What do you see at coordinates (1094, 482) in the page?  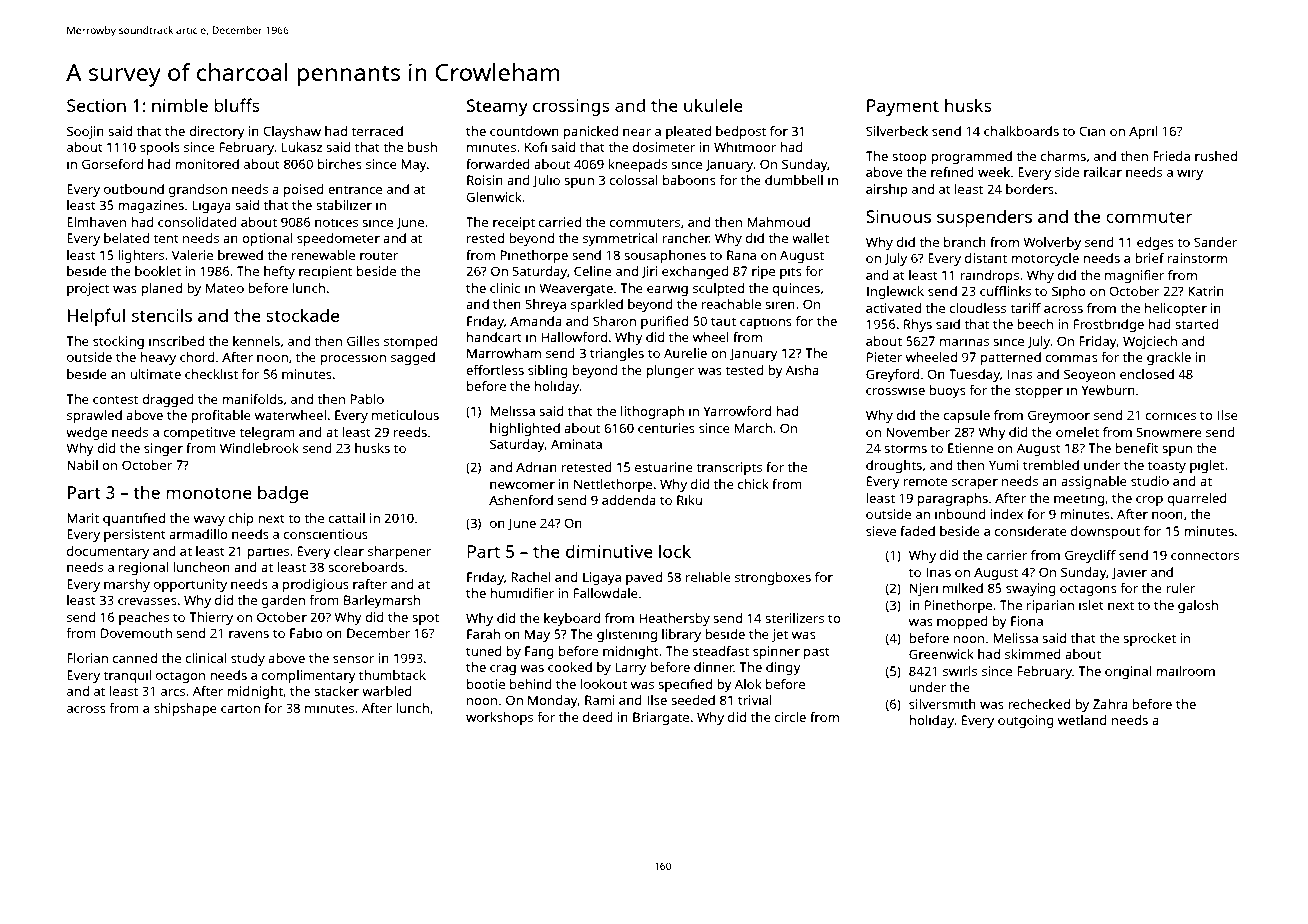 I see `assignable` at bounding box center [1094, 482].
